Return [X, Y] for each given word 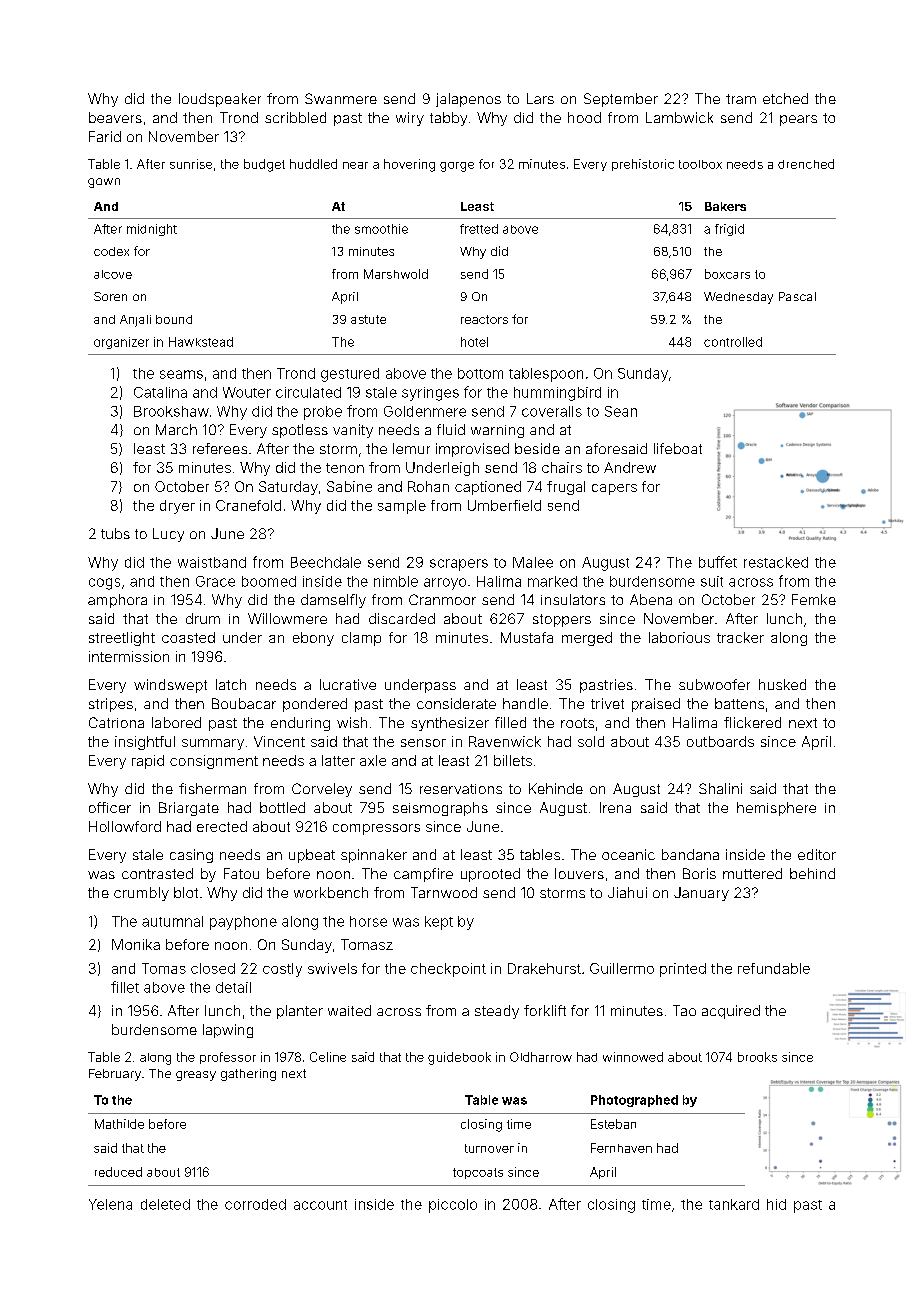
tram [741, 99]
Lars [540, 98]
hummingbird [557, 394]
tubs [115, 533]
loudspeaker [220, 100]
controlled [733, 342]
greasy [196, 1076]
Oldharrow [541, 1057]
